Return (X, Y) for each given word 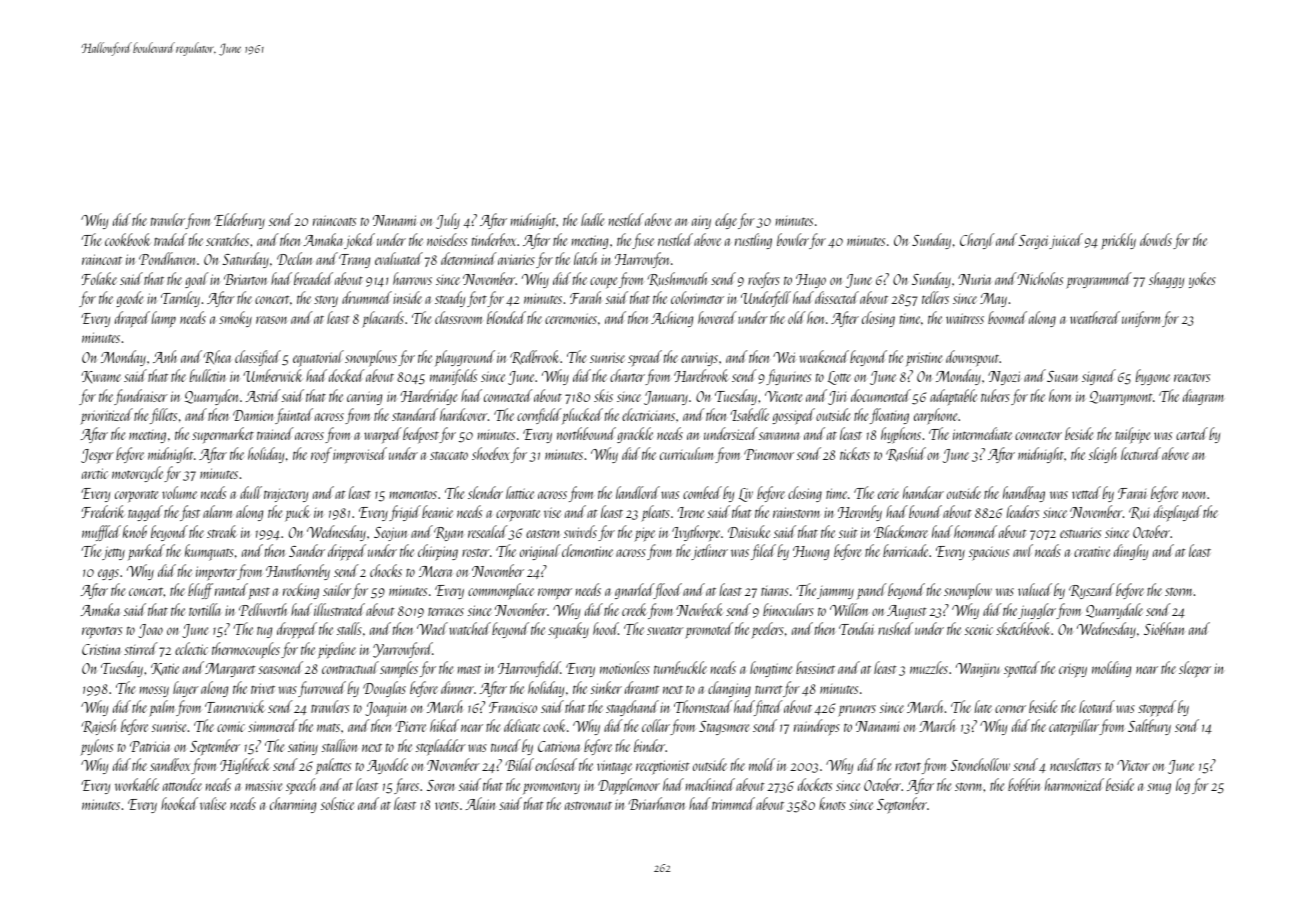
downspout (973, 358)
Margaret (230, 670)
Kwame (101, 377)
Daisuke (749, 531)
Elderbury (239, 221)
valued (1035, 589)
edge (726, 221)
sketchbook (1023, 628)
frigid (405, 513)
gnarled (634, 591)
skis (603, 395)
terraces (446, 611)
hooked (179, 803)
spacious (989, 554)
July (448, 221)
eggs (108, 574)
